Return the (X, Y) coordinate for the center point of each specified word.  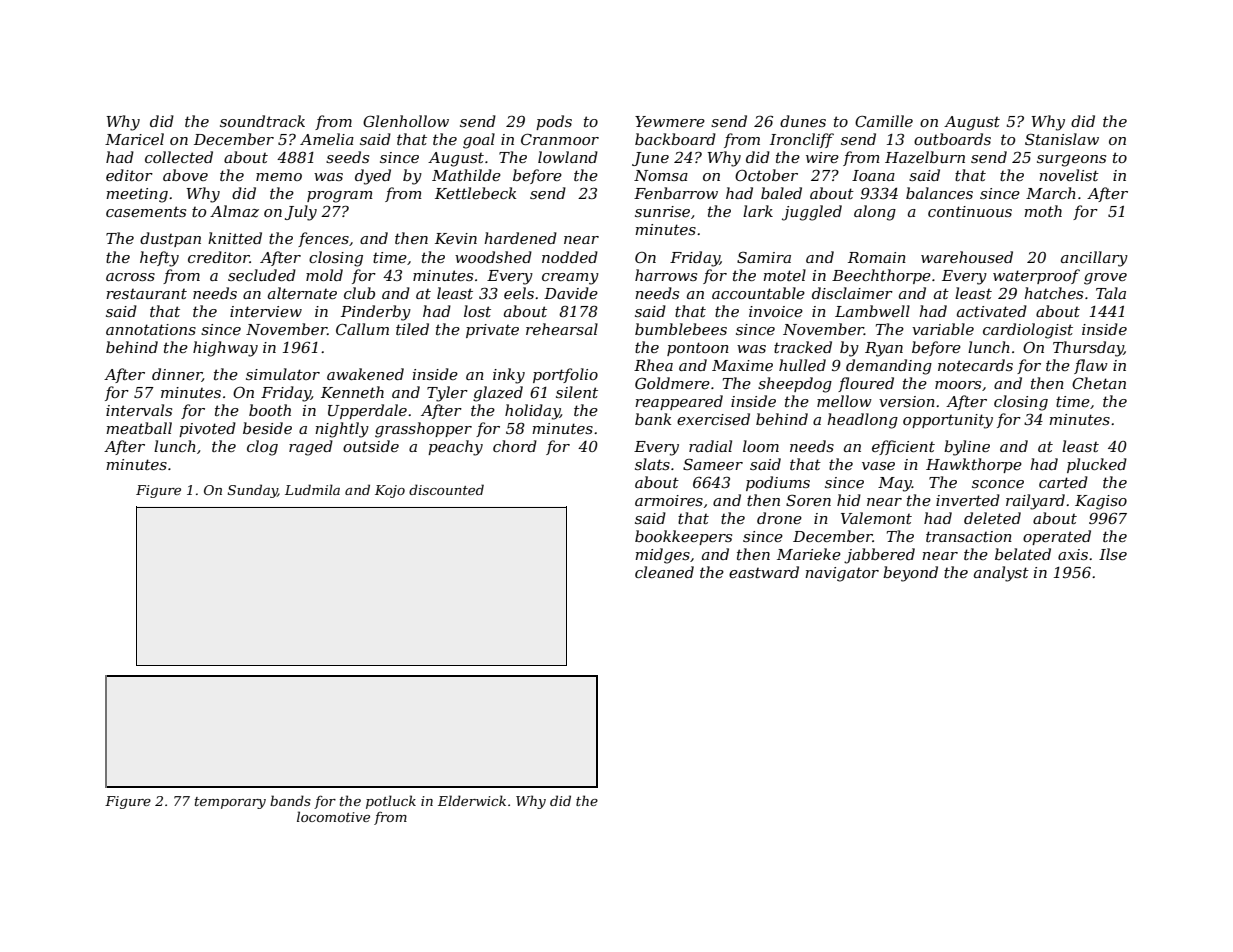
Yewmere (670, 121)
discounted (446, 489)
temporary (230, 803)
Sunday (253, 491)
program (340, 197)
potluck (391, 802)
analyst (1001, 574)
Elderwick (472, 800)
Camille (884, 121)
